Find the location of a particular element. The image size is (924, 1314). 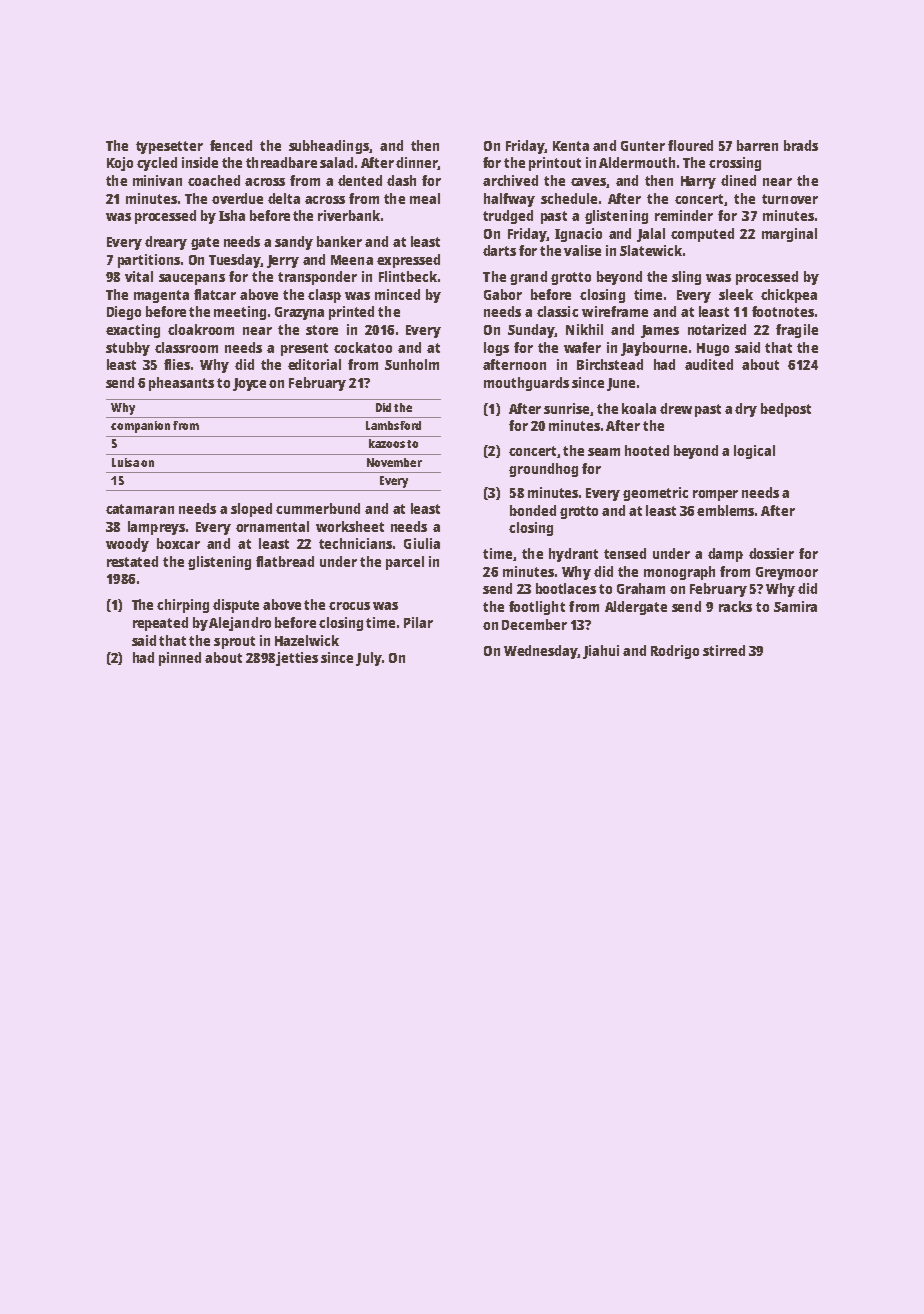

jetties is located at coordinates (297, 659).
